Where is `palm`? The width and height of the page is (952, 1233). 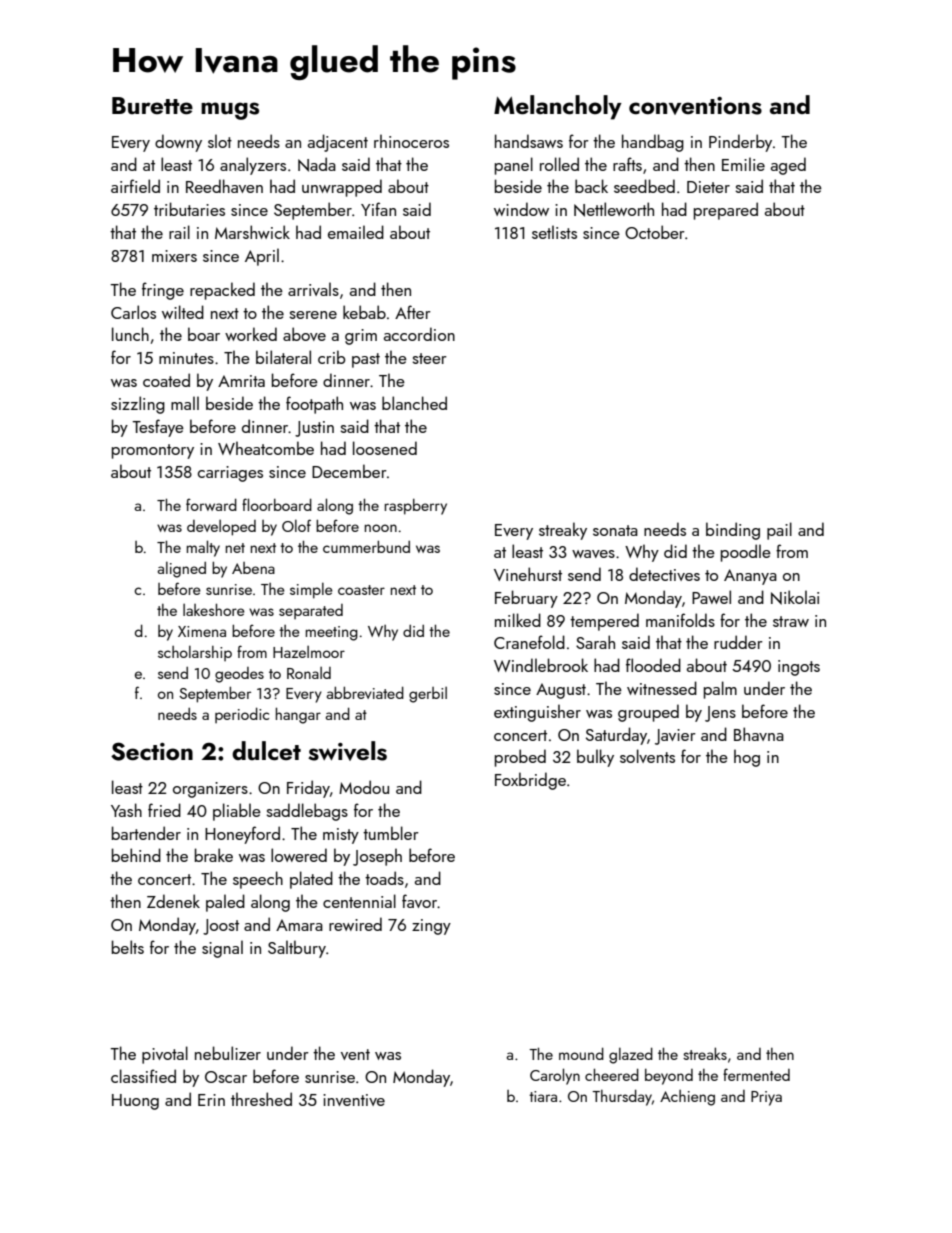
palm is located at coordinates (720, 690).
